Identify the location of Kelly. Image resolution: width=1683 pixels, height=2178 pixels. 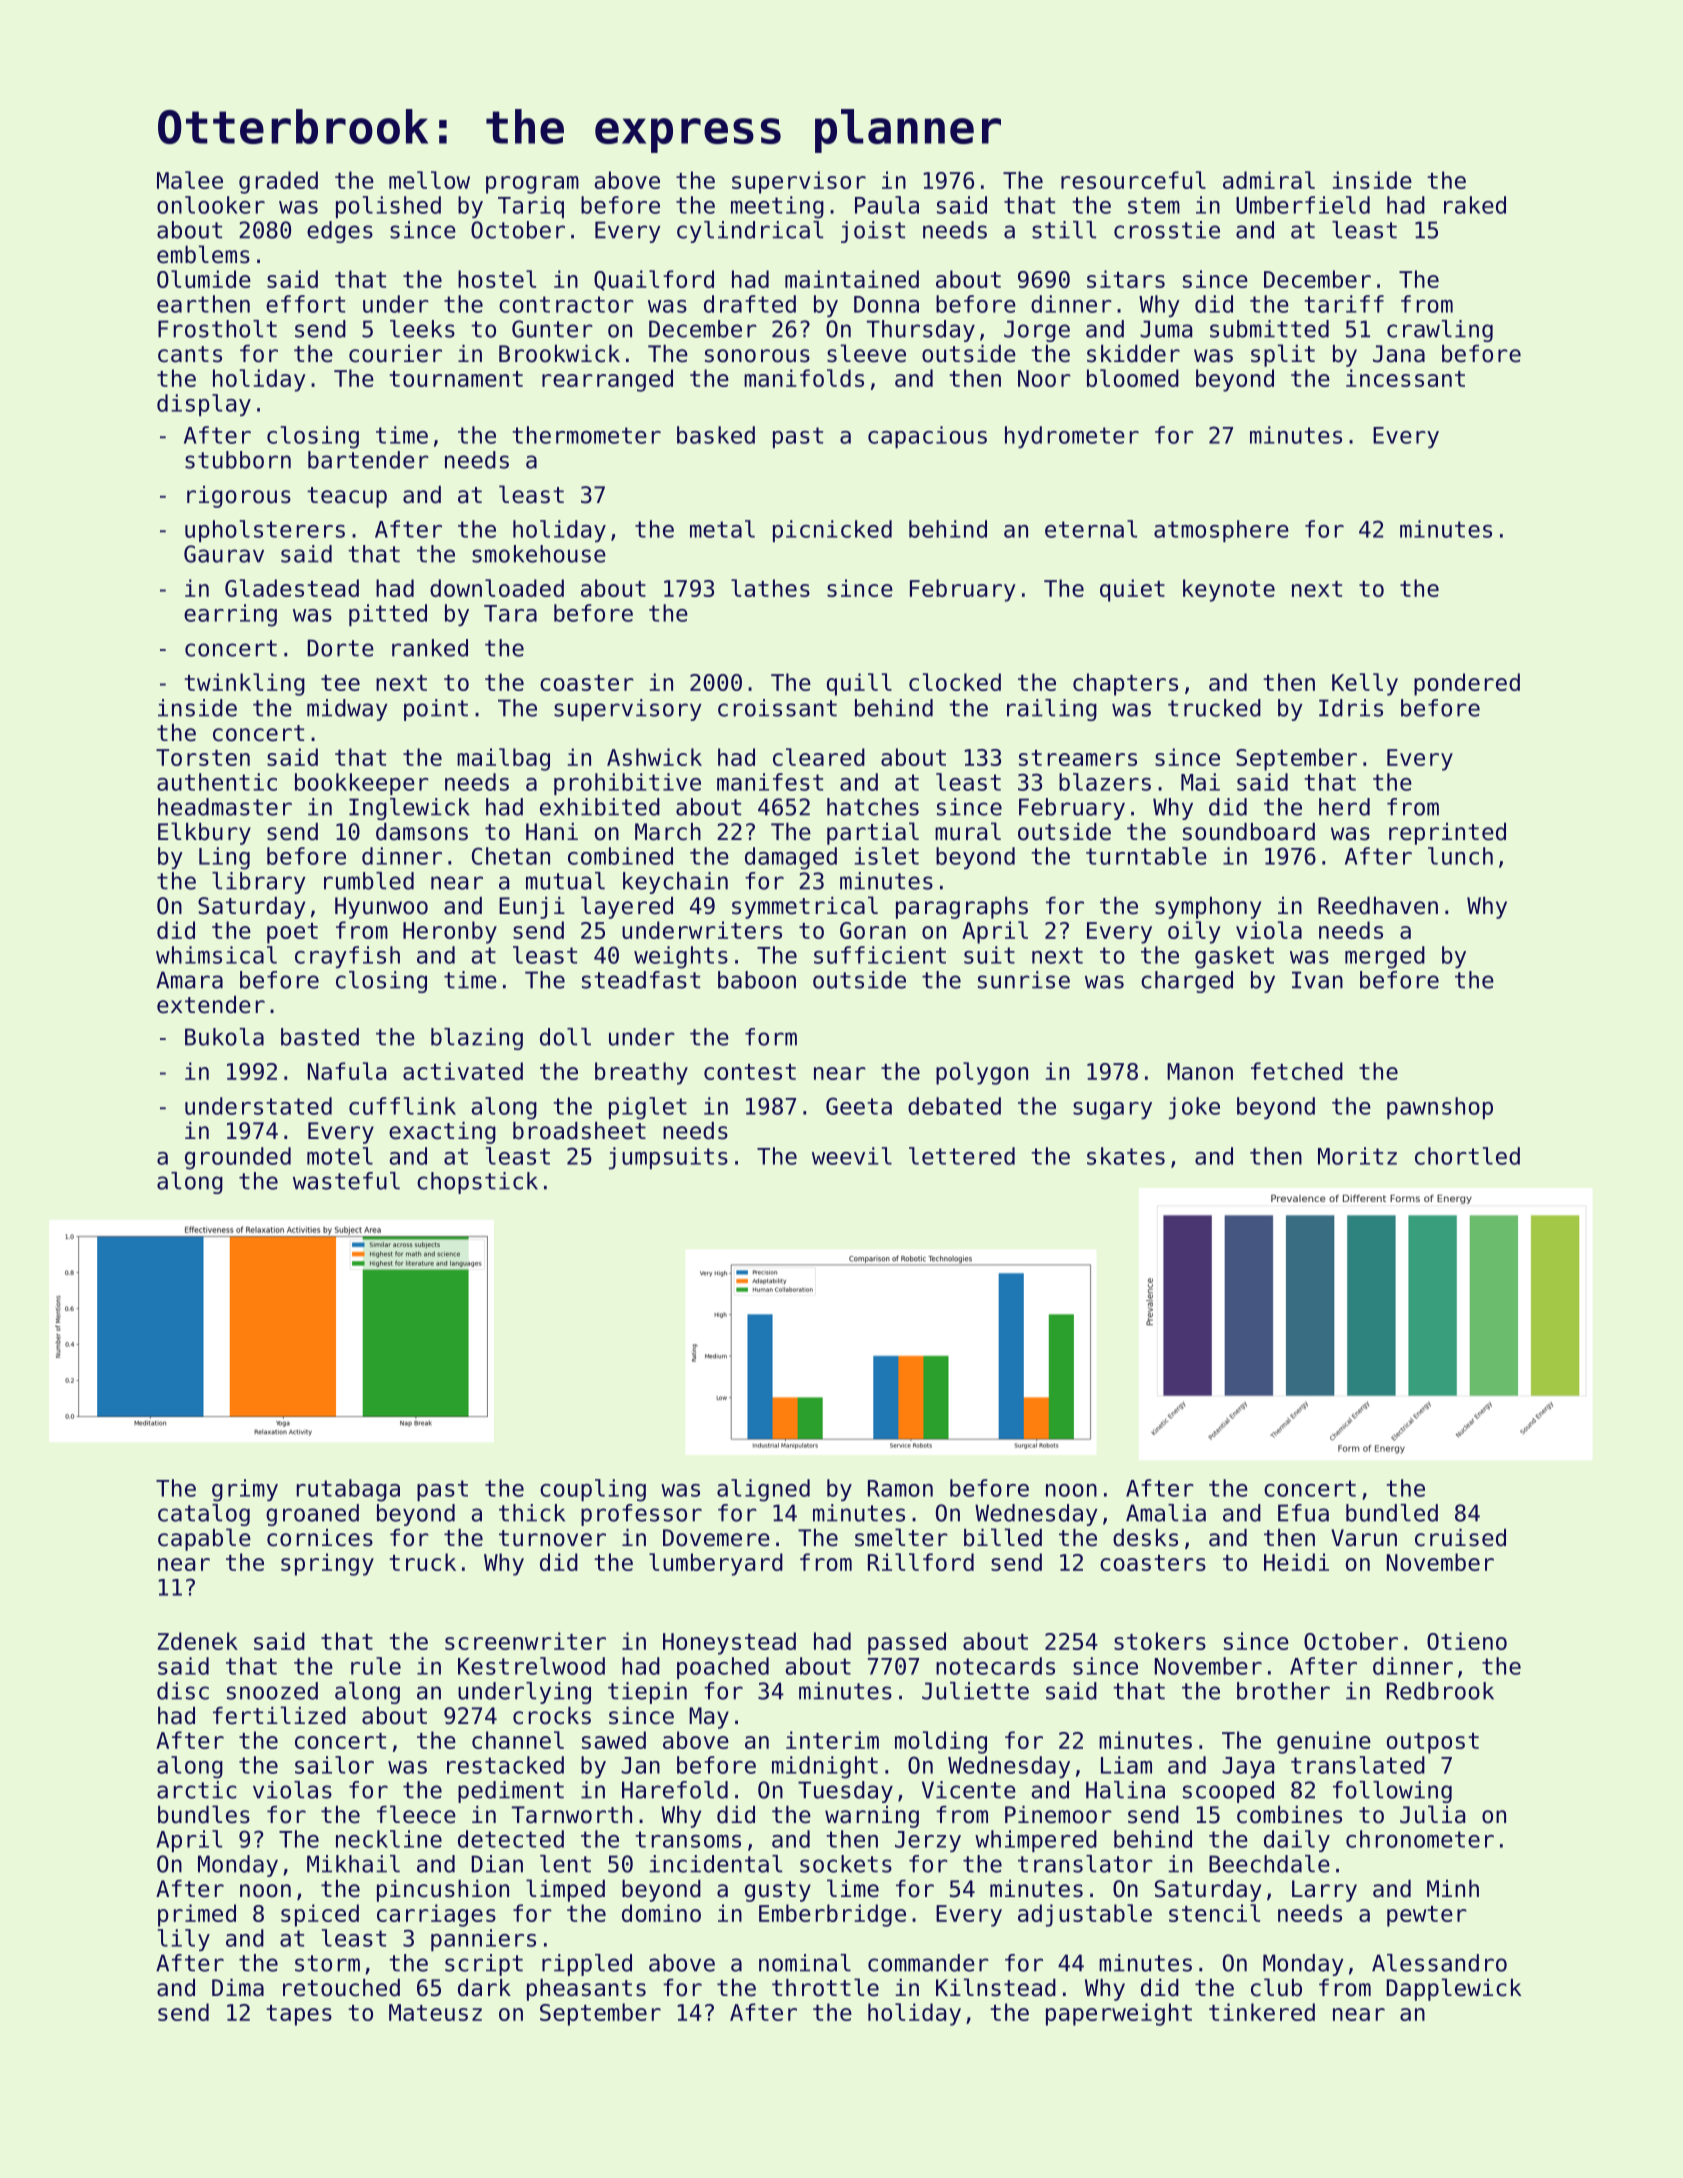
(1365, 684).
